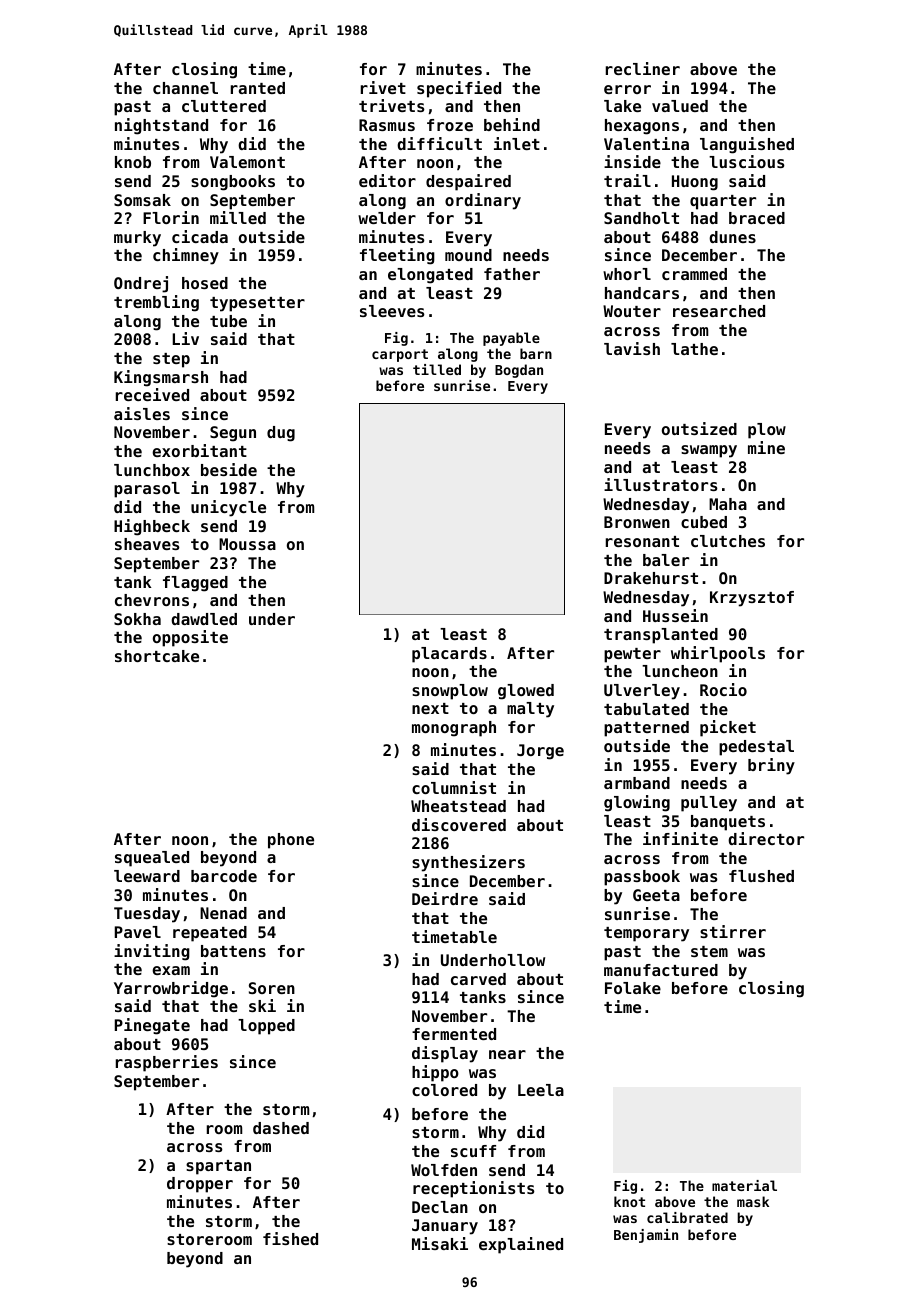 The image size is (924, 1308). I want to click on synthesizers, so click(468, 863).
